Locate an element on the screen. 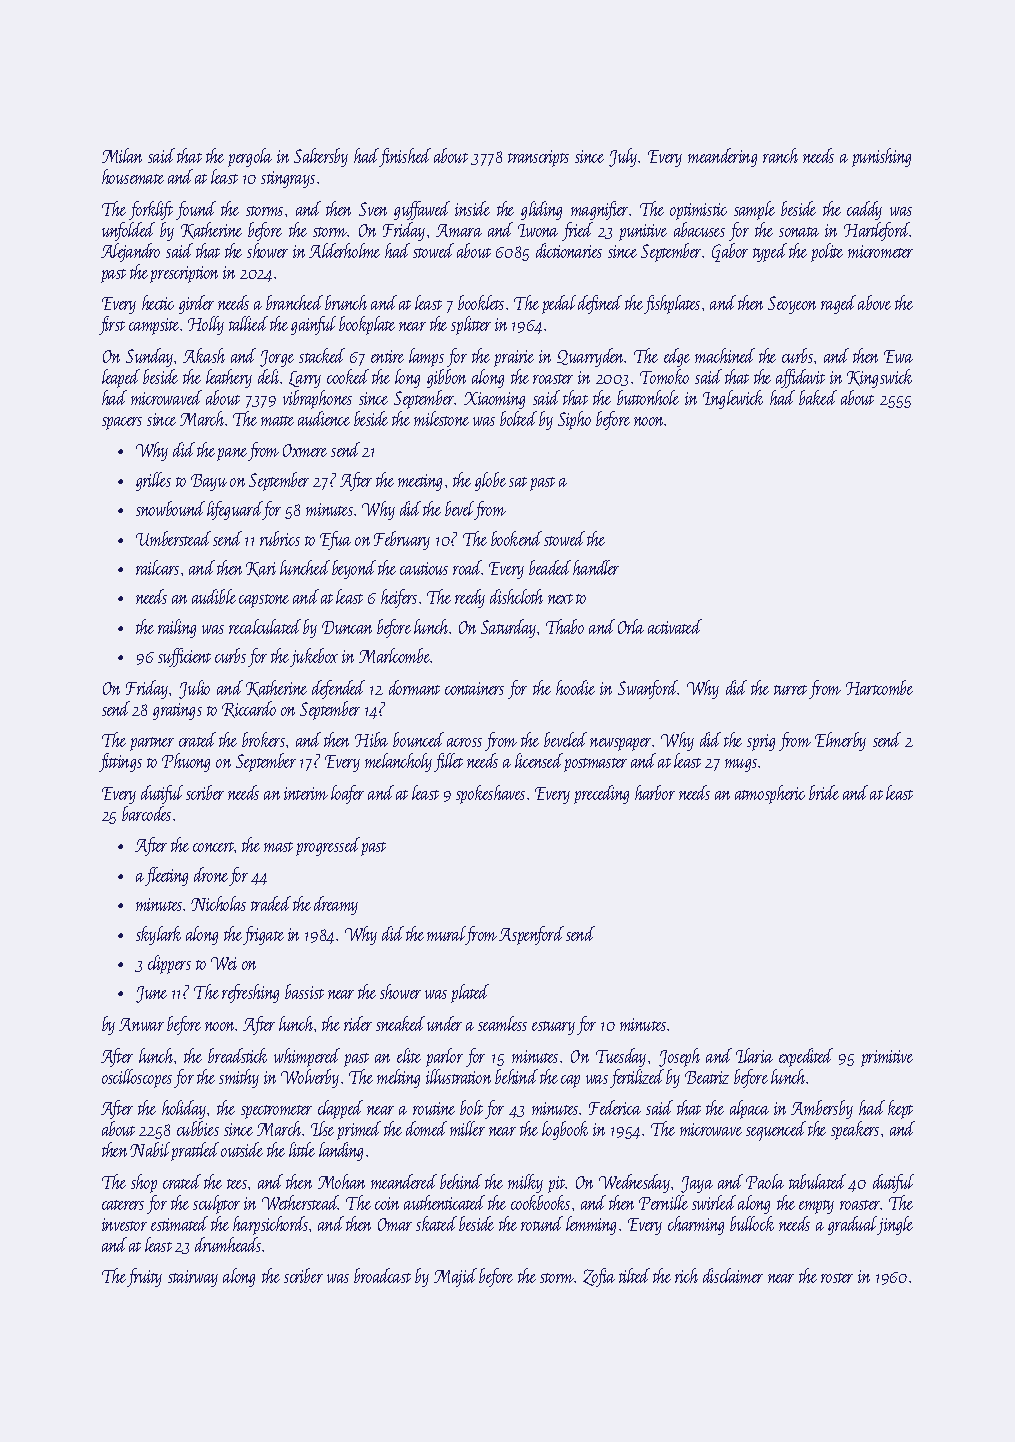  barcodes is located at coordinates (146, 813).
